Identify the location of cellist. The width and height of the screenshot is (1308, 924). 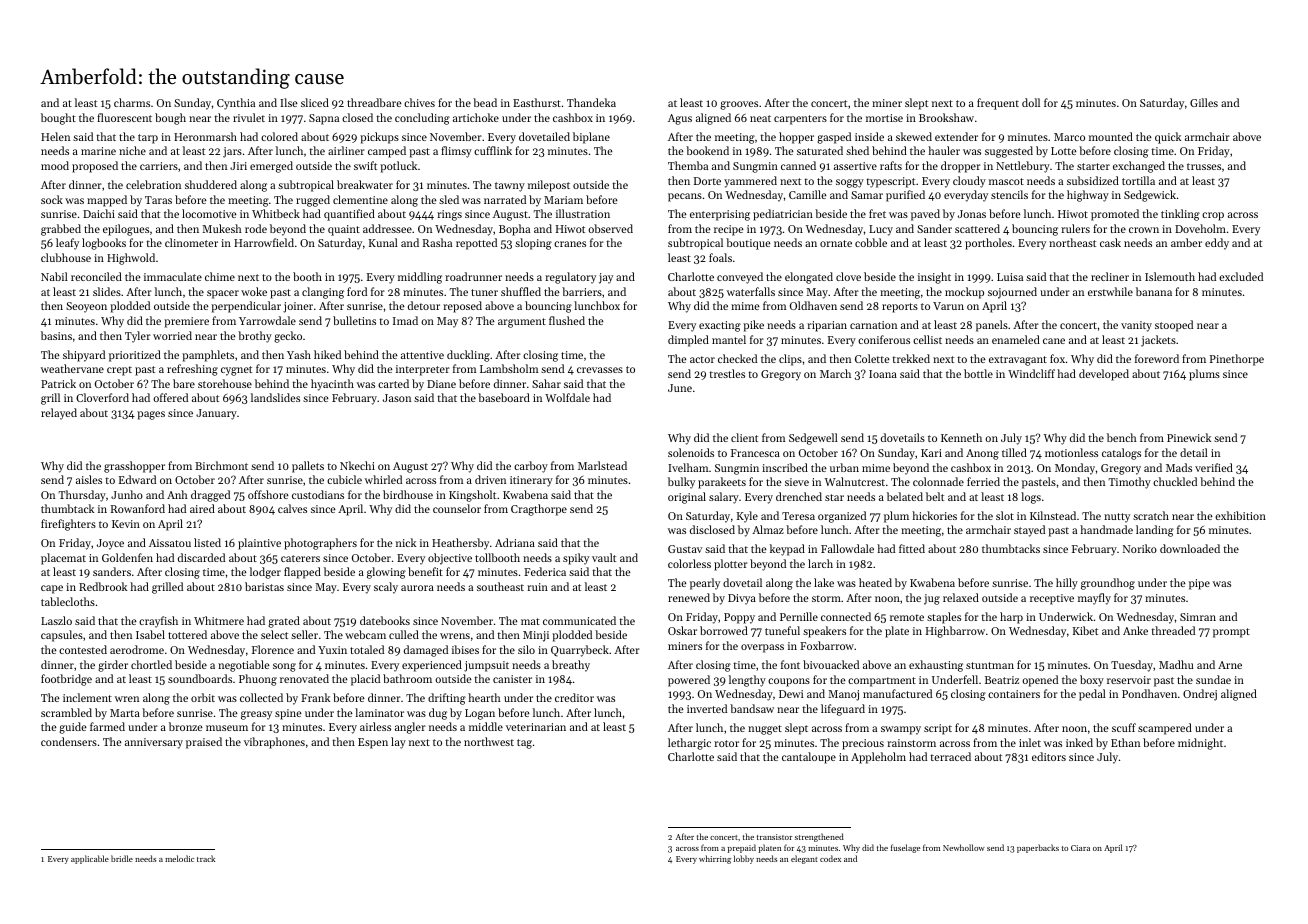
(927, 339).
